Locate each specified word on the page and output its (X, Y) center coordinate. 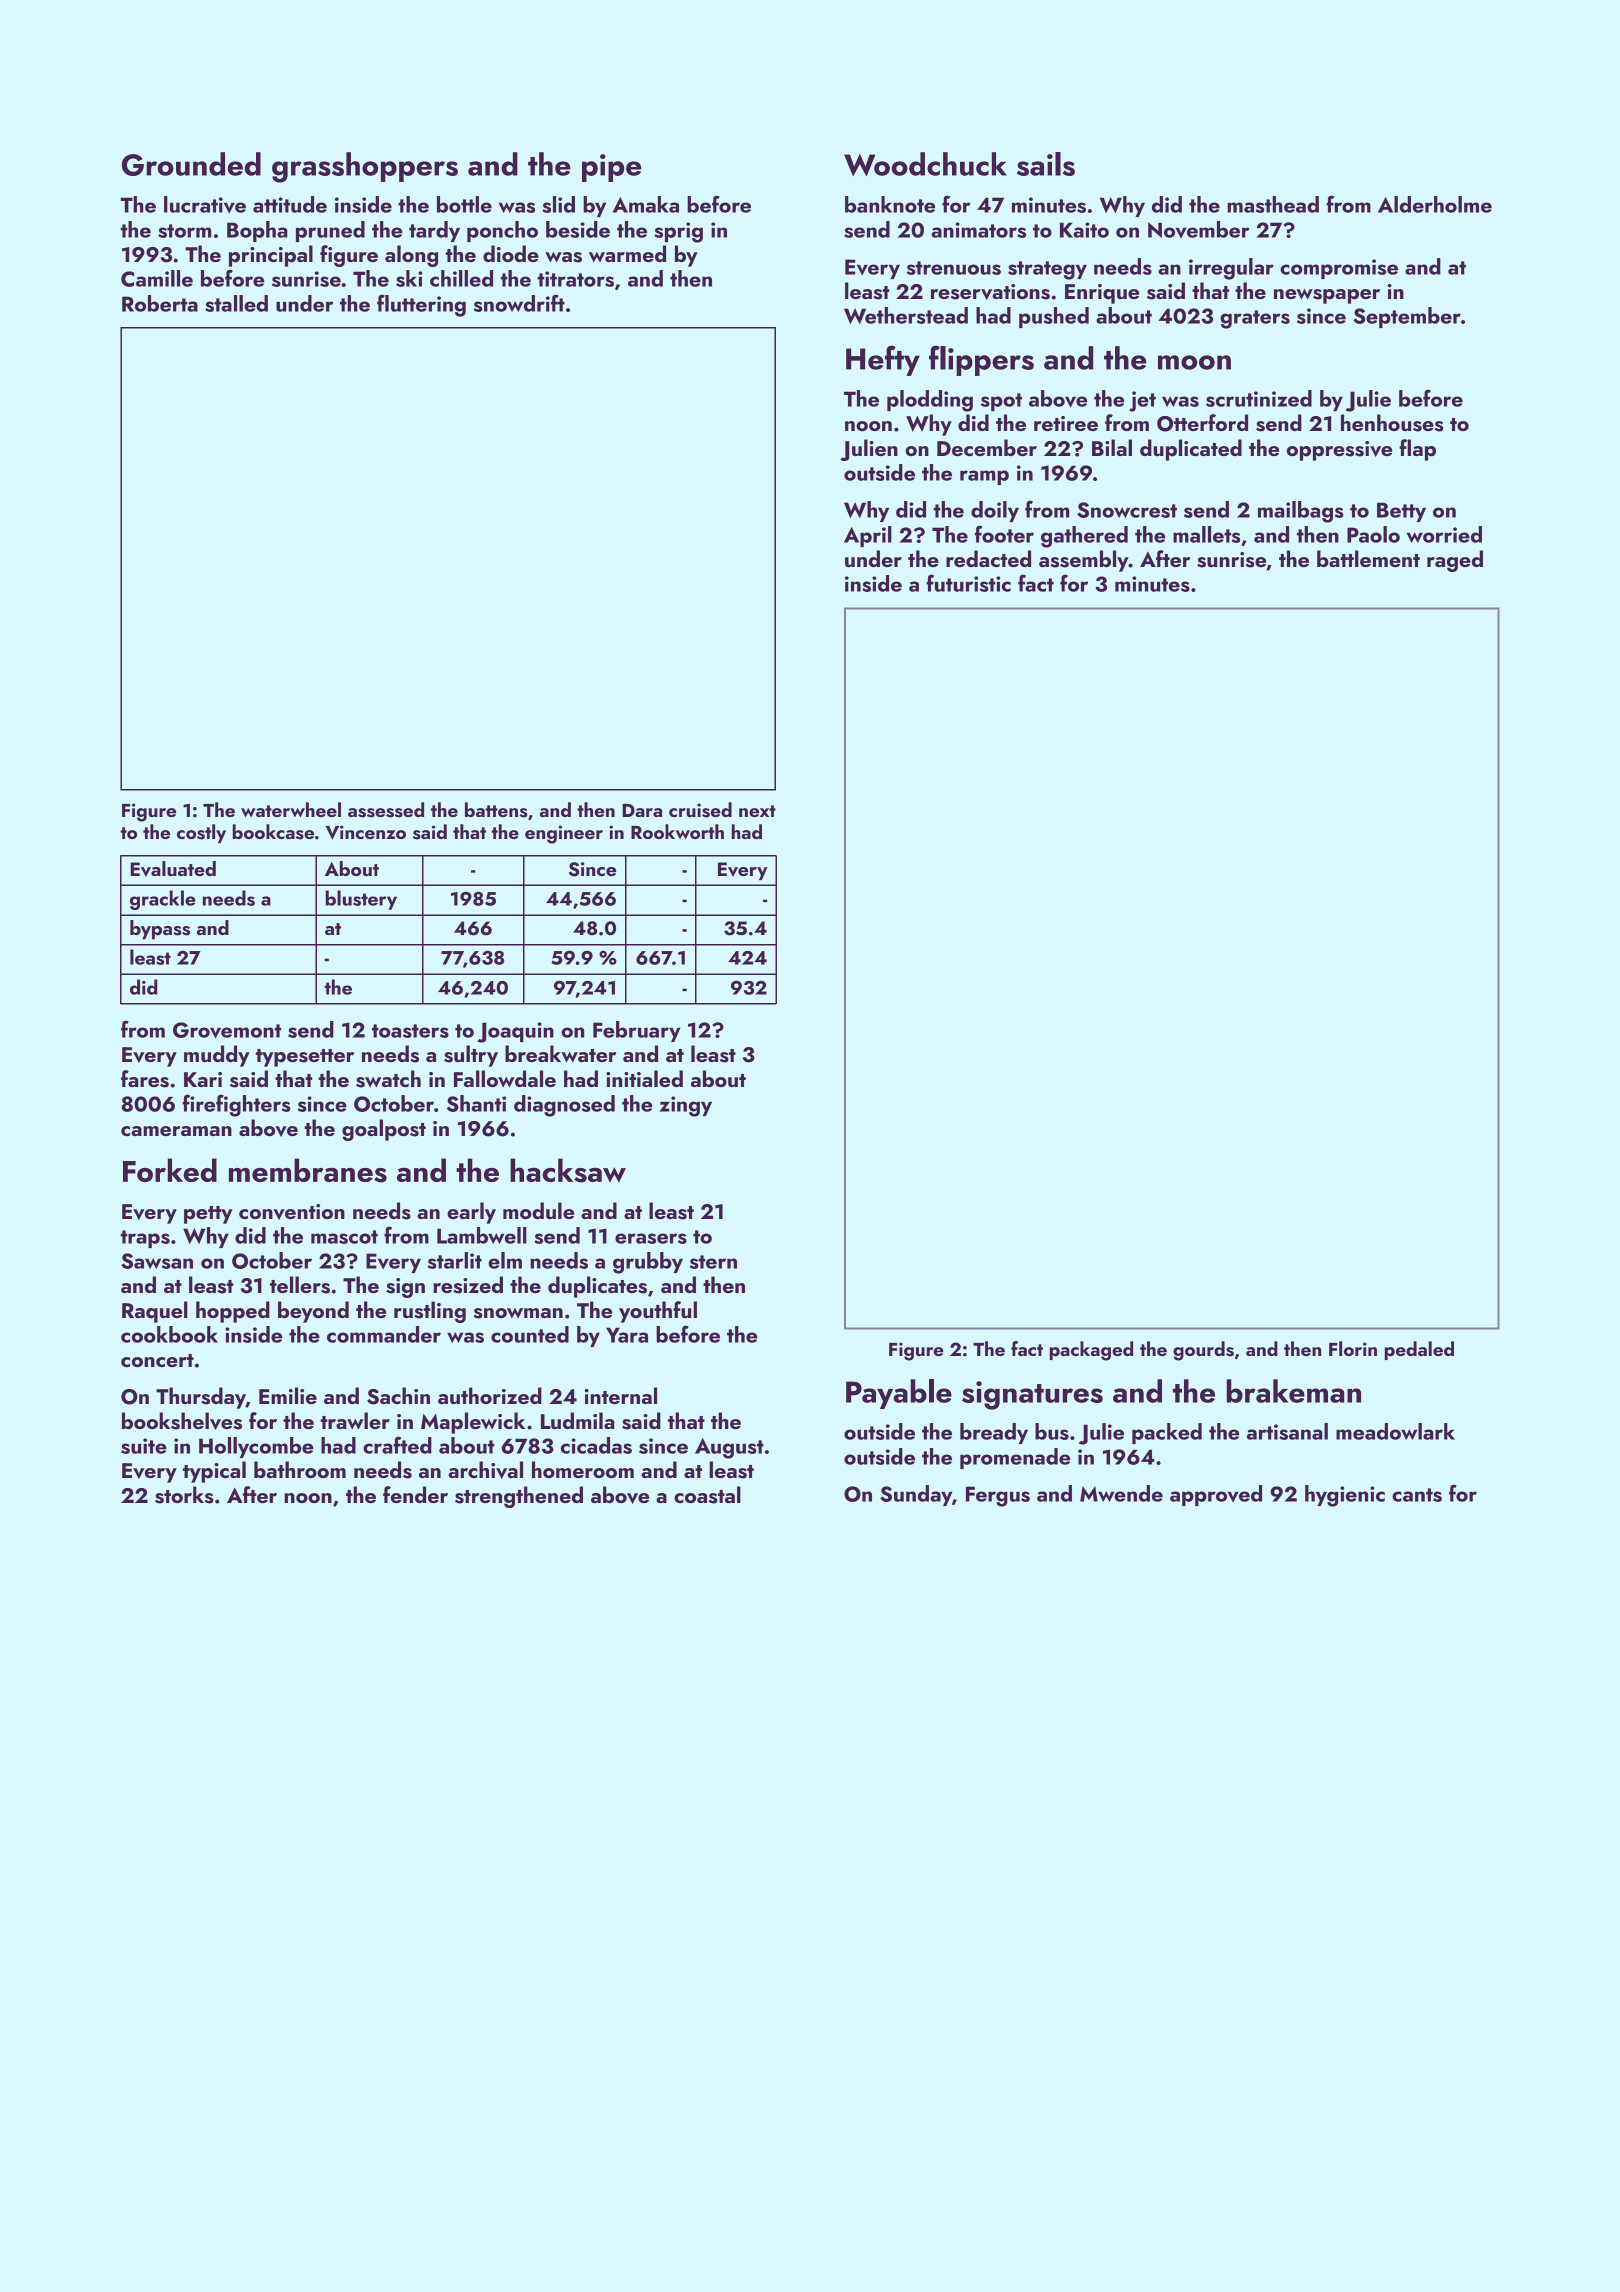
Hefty (883, 360)
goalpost (384, 1130)
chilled (461, 278)
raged (1455, 561)
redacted (988, 558)
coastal (707, 1495)
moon (1194, 362)
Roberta (160, 303)
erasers (651, 1238)
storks (184, 1495)
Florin (1353, 1348)
